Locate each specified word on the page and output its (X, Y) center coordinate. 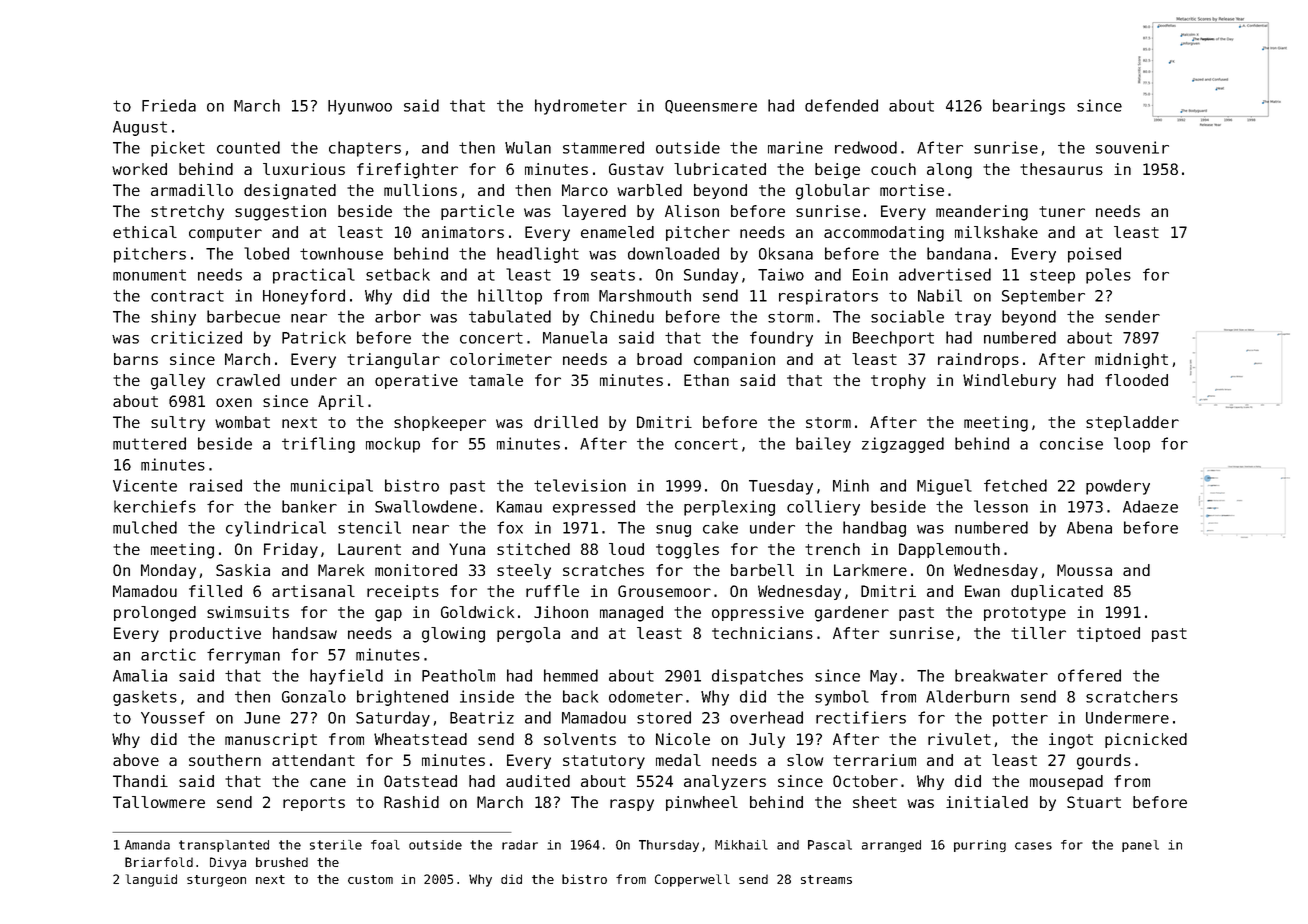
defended (841, 105)
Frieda (169, 105)
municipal (332, 487)
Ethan (706, 380)
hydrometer (581, 107)
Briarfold (159, 862)
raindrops (978, 360)
